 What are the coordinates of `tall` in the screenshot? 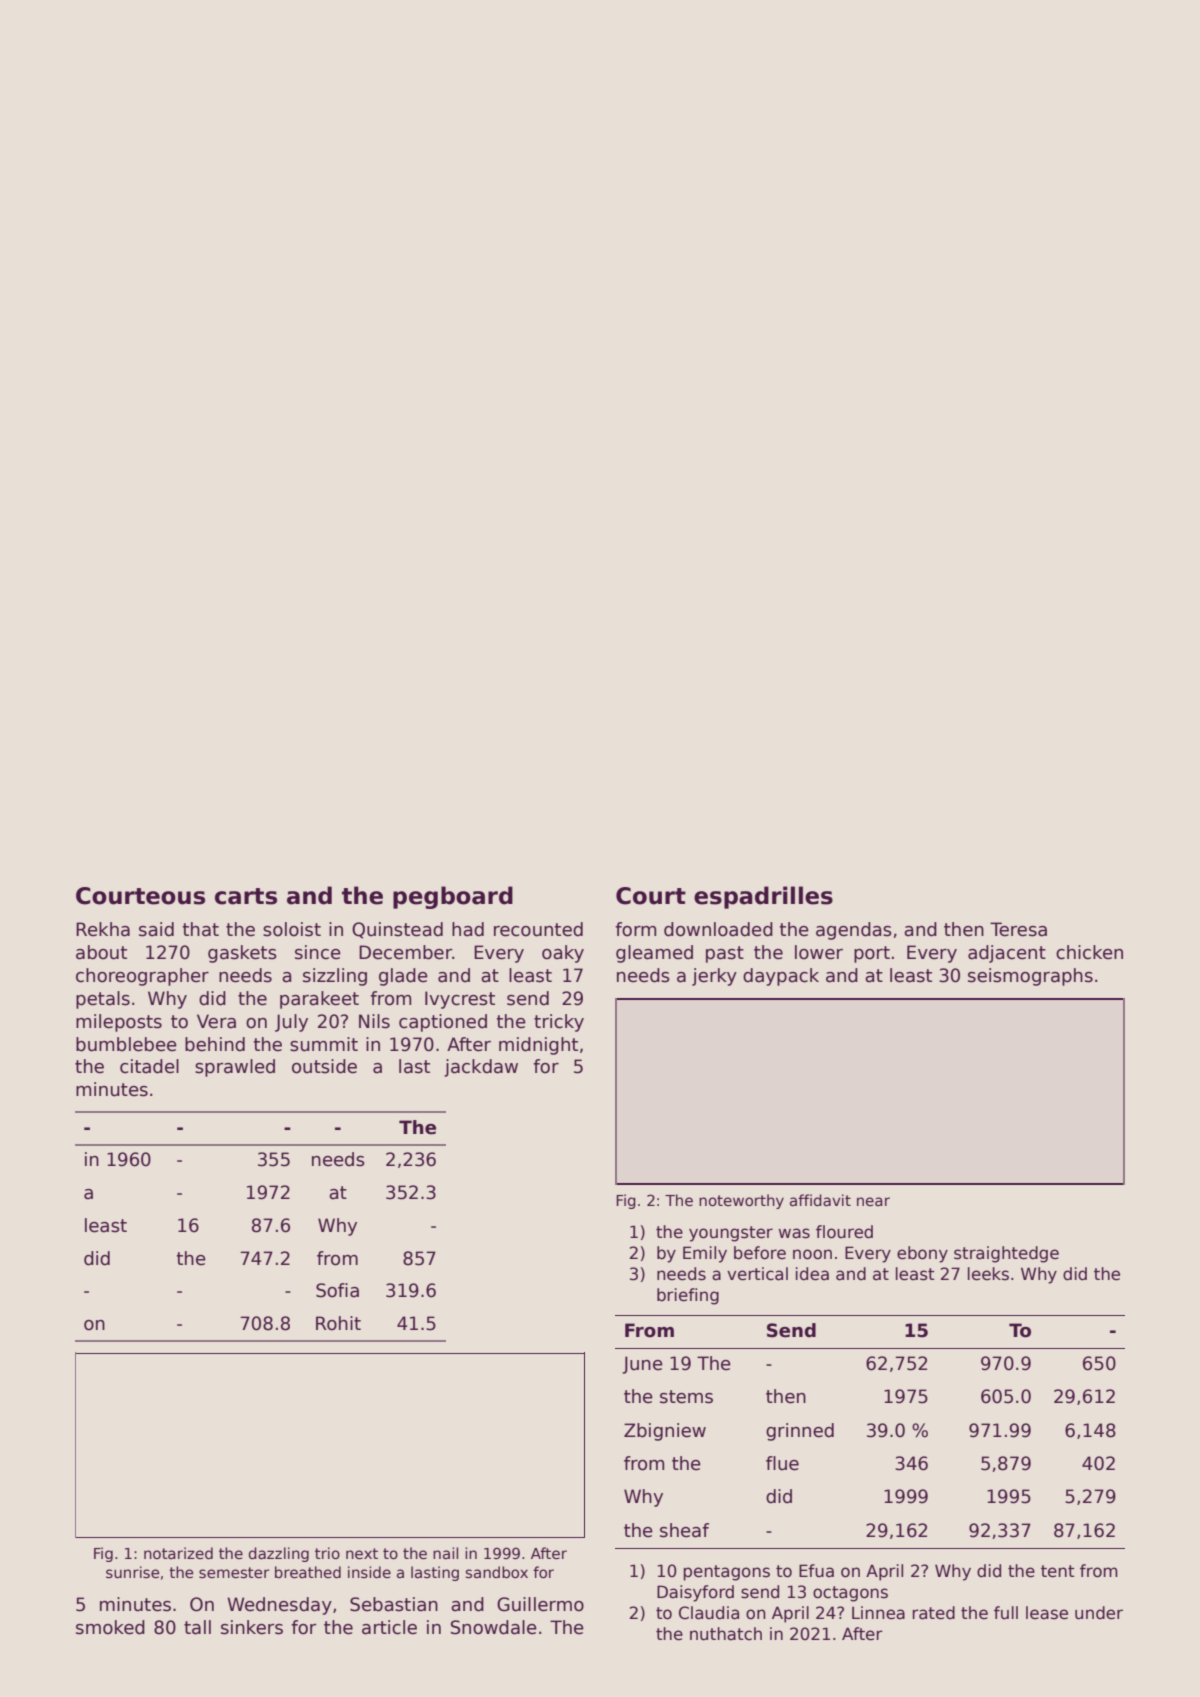 It's located at (197, 1627).
